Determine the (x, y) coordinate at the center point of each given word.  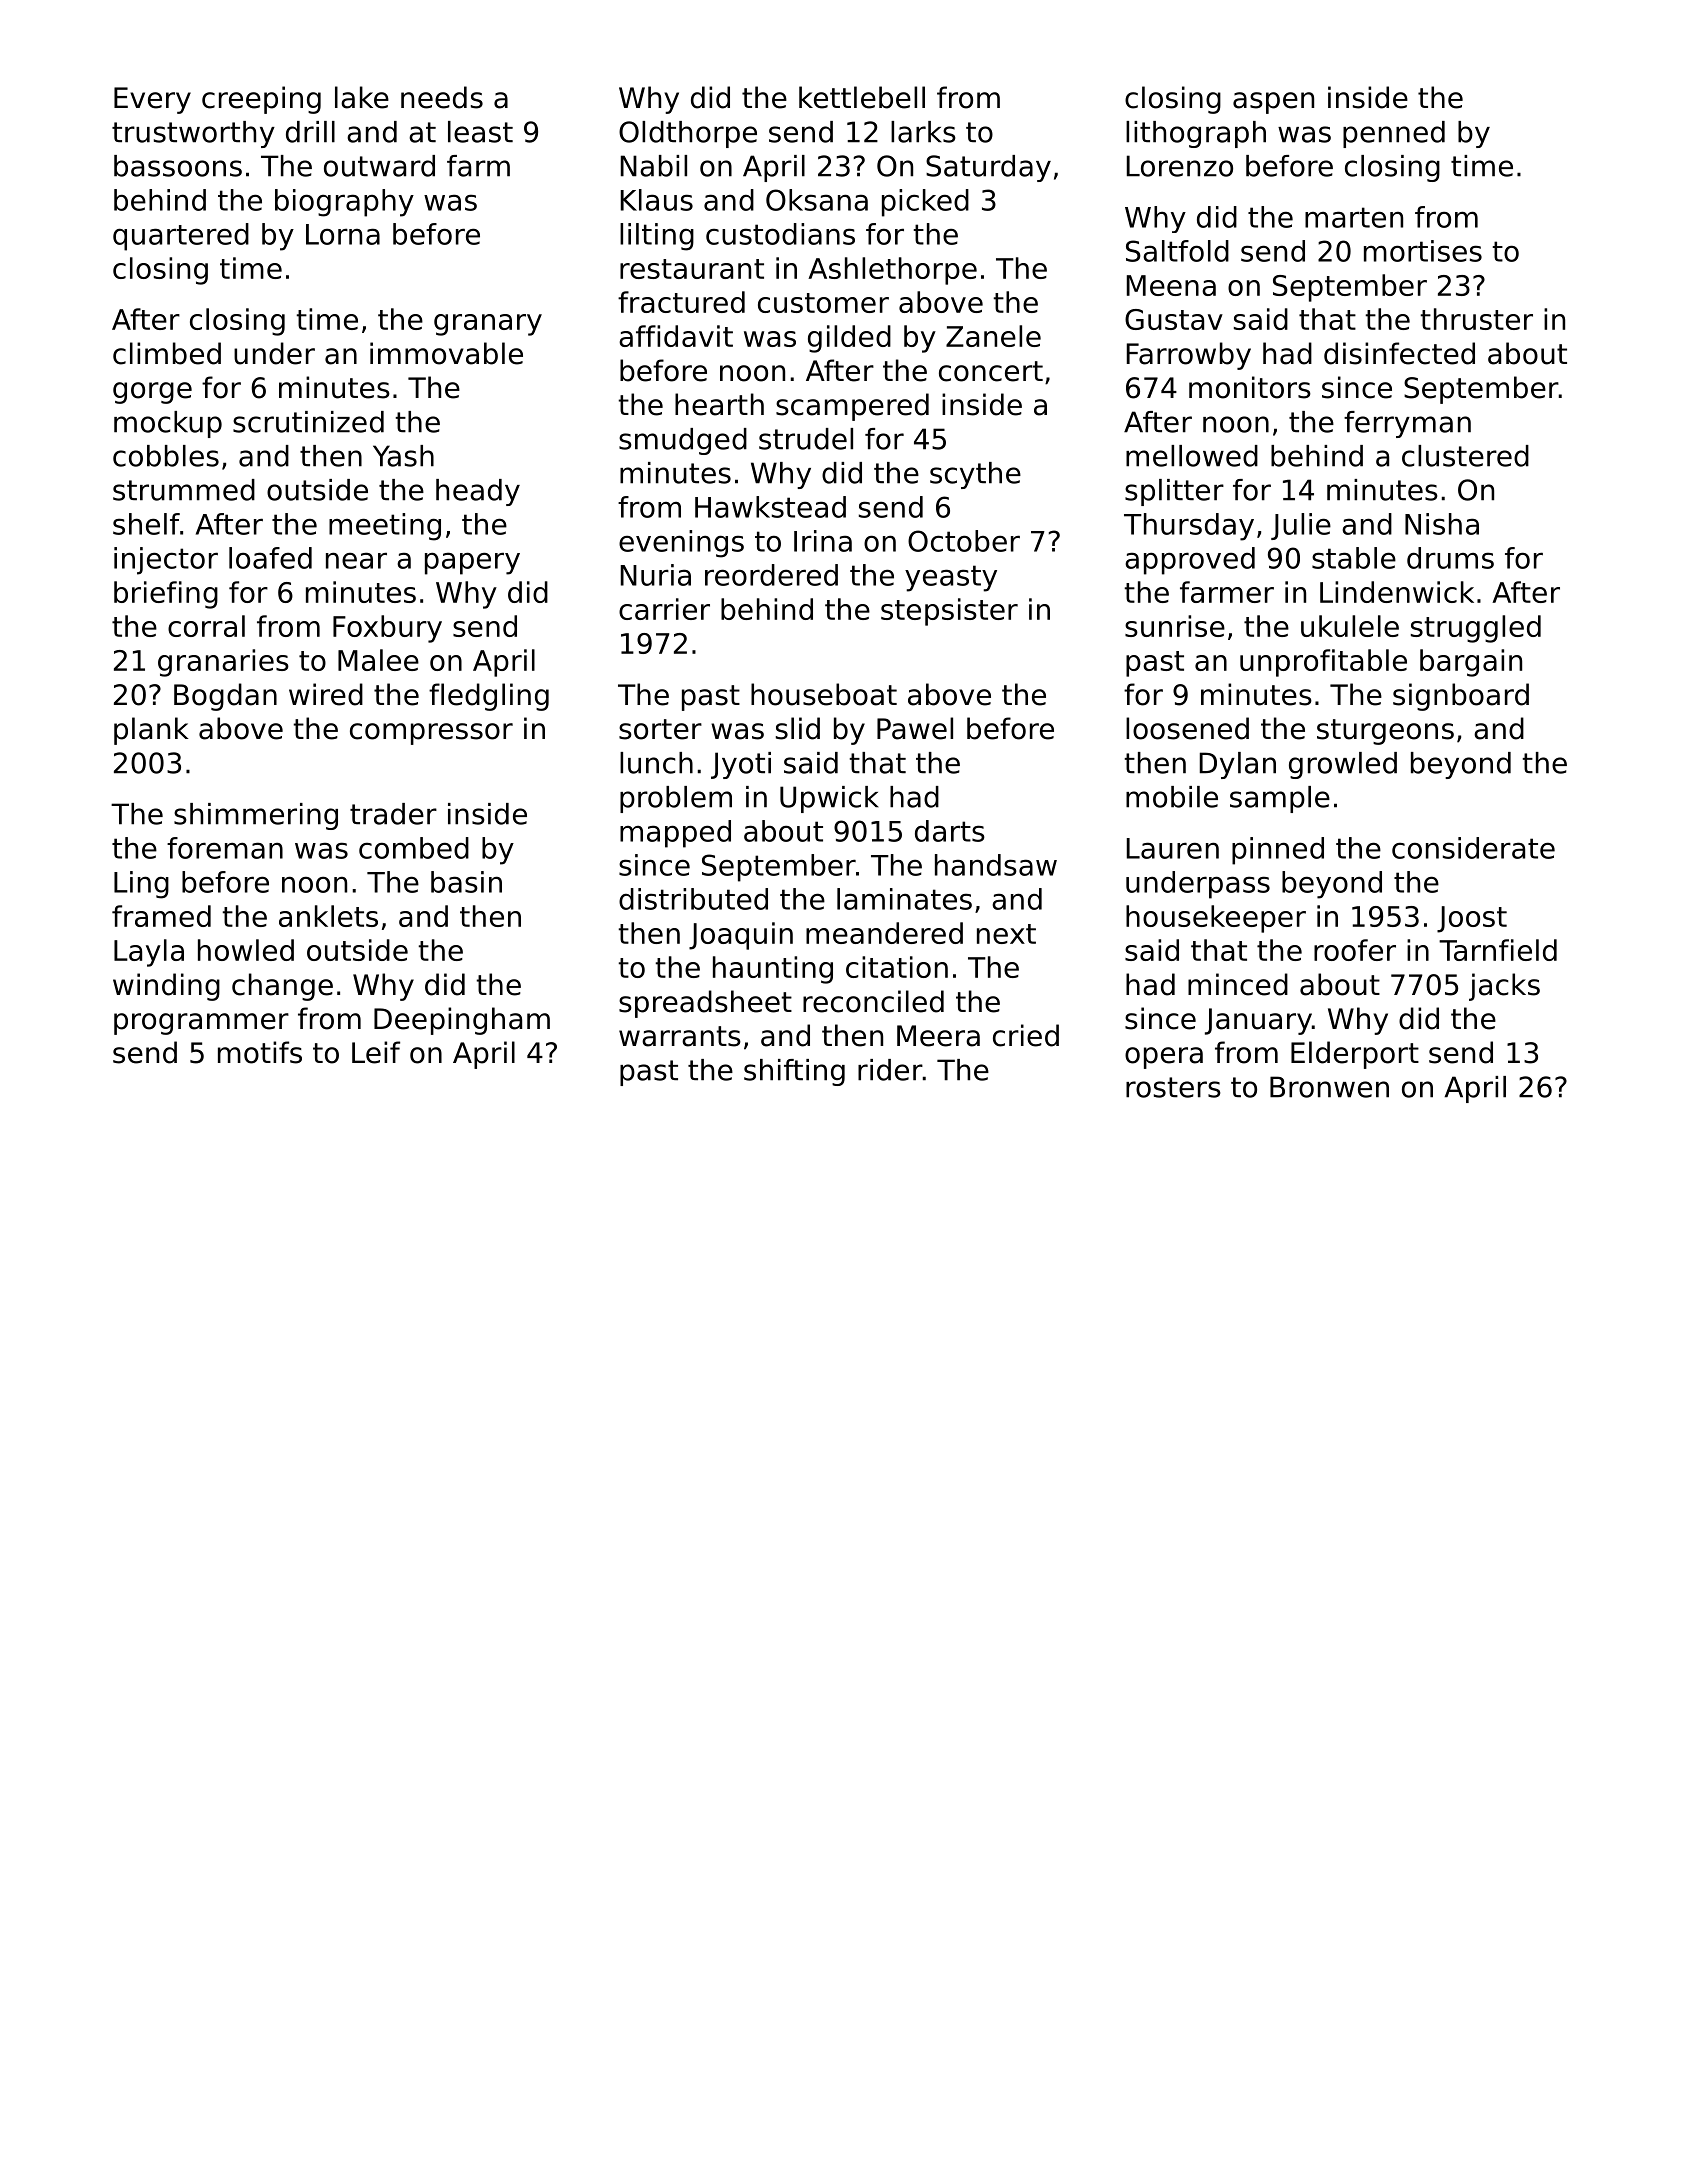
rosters (1173, 1087)
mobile (1172, 797)
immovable (446, 353)
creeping (261, 100)
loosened (1187, 728)
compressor (431, 734)
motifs (260, 1052)
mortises (1423, 251)
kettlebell (862, 97)
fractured (681, 302)
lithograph (1196, 134)
